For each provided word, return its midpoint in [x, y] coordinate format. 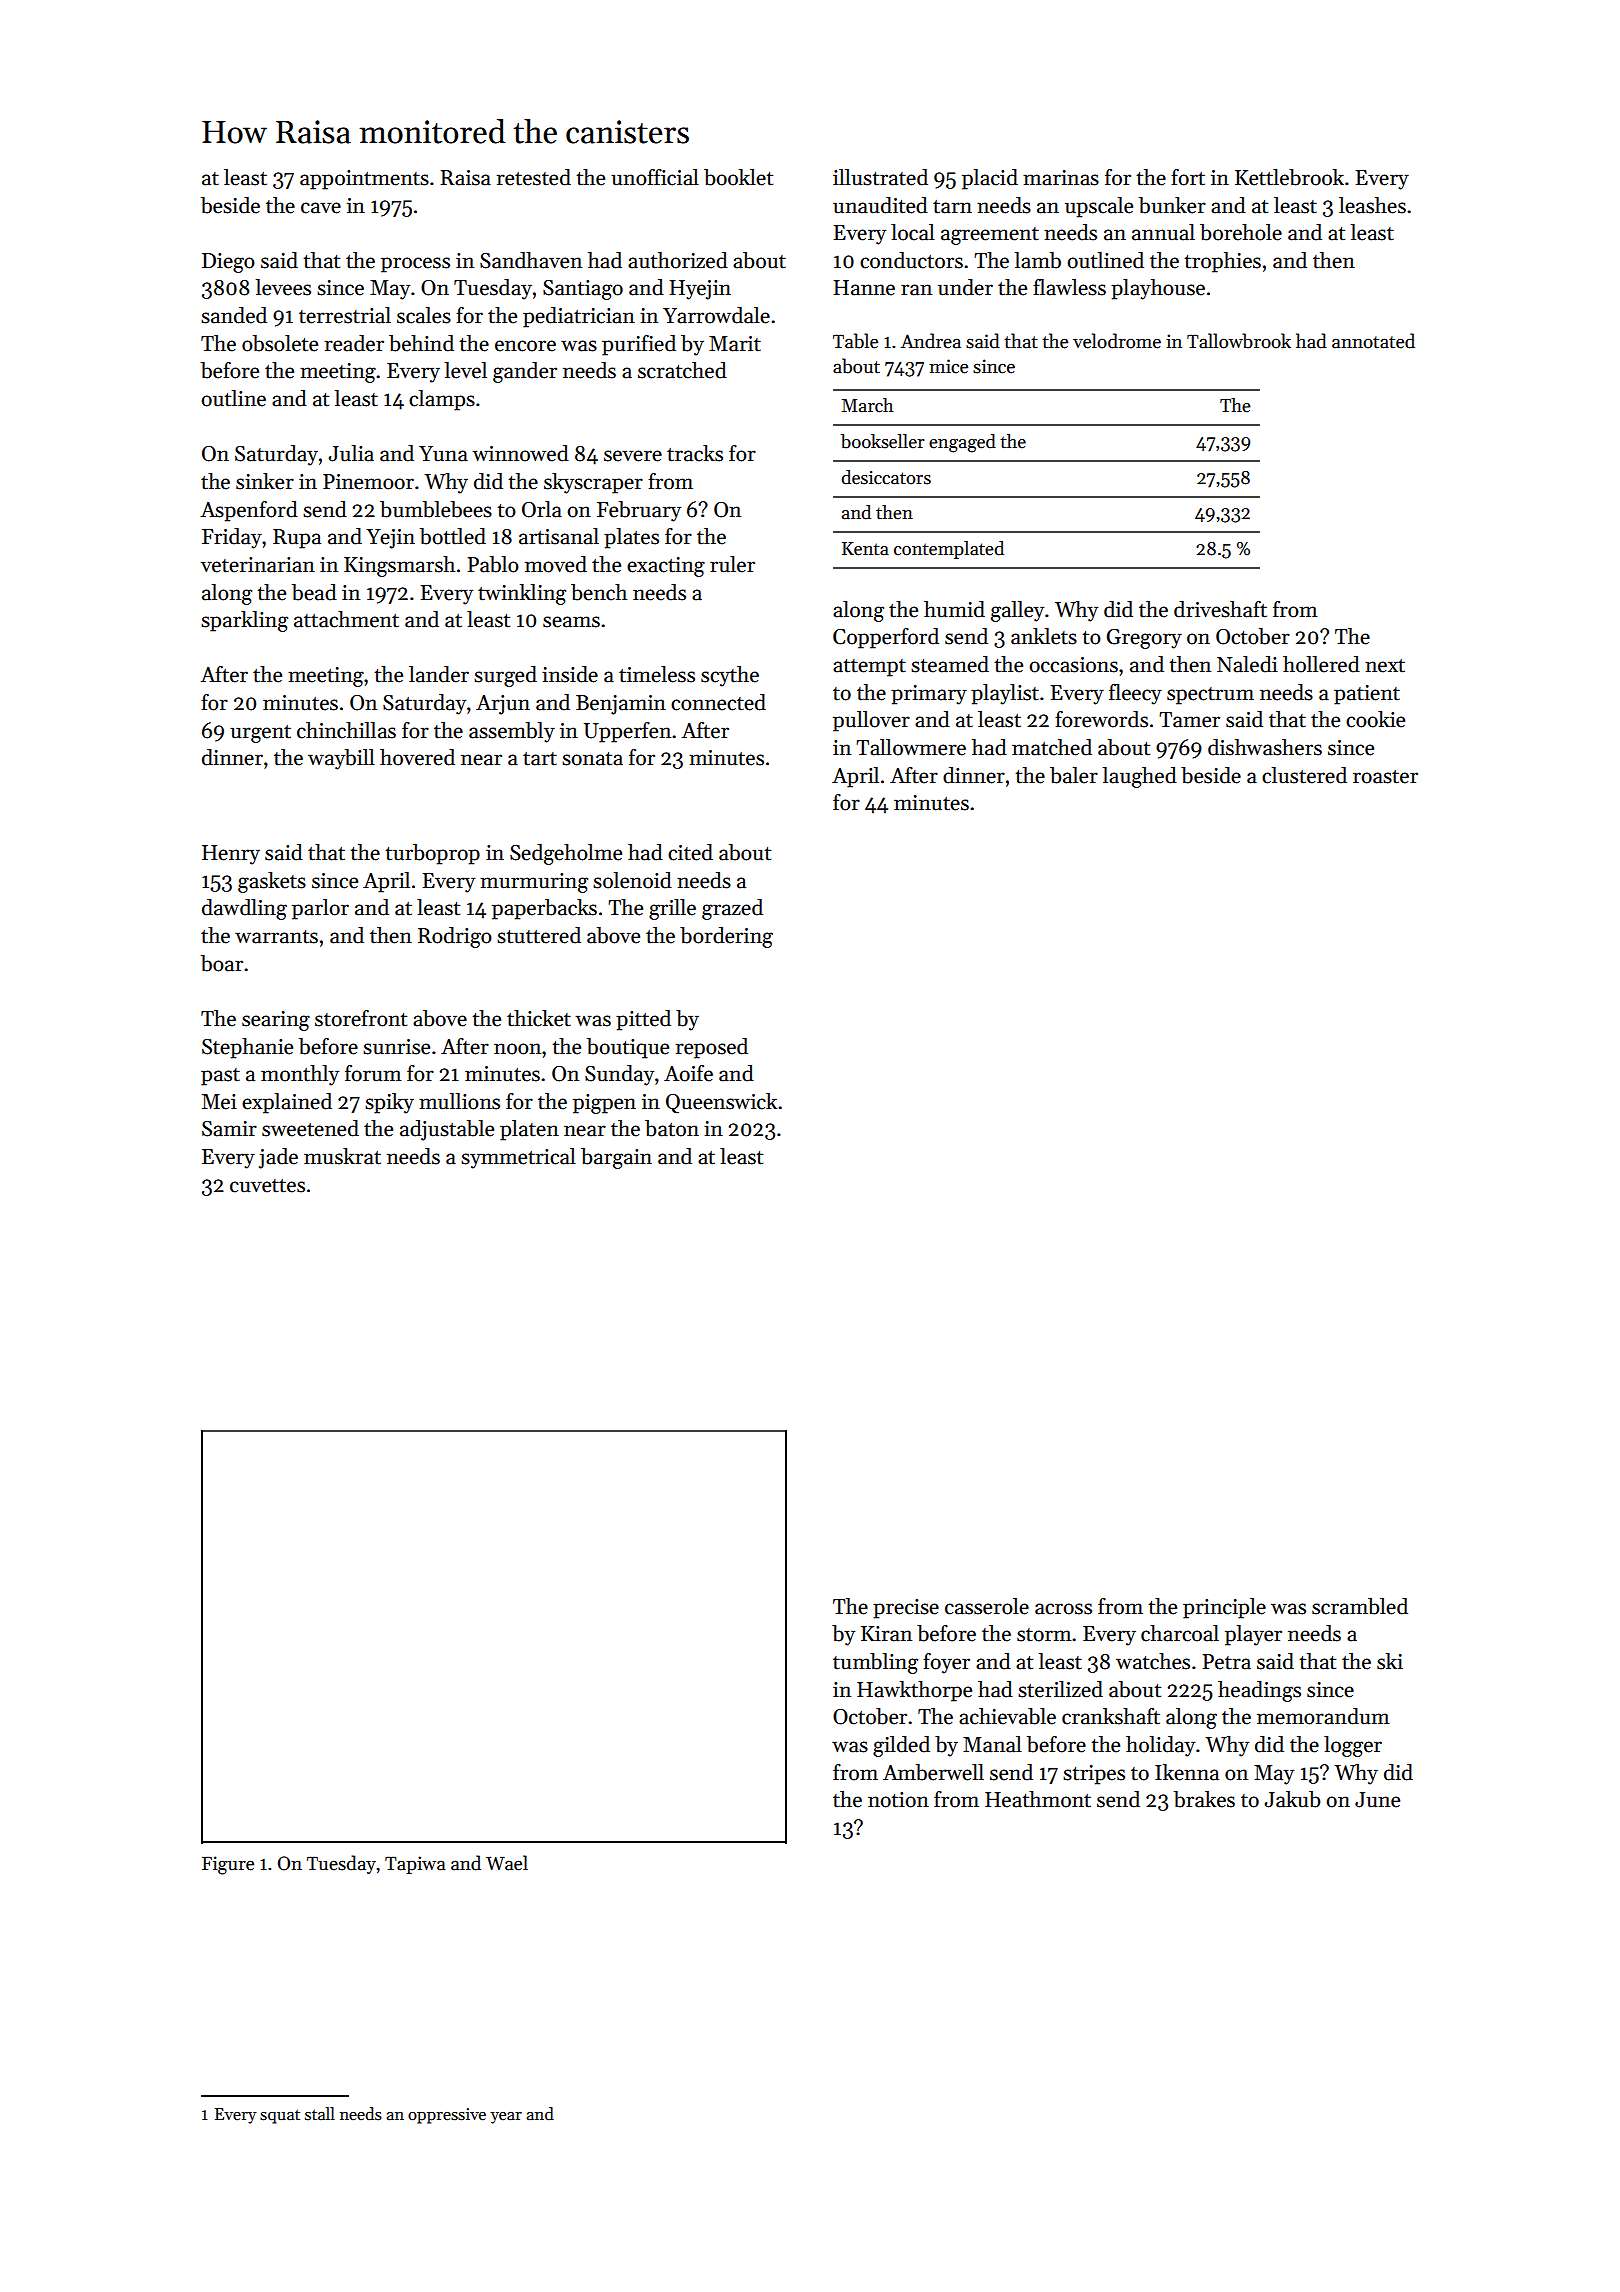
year [506, 2118]
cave [321, 208]
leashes [1372, 205]
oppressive [447, 2116]
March [868, 405]
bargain [616, 1158]
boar [222, 963]
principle [1224, 1608]
